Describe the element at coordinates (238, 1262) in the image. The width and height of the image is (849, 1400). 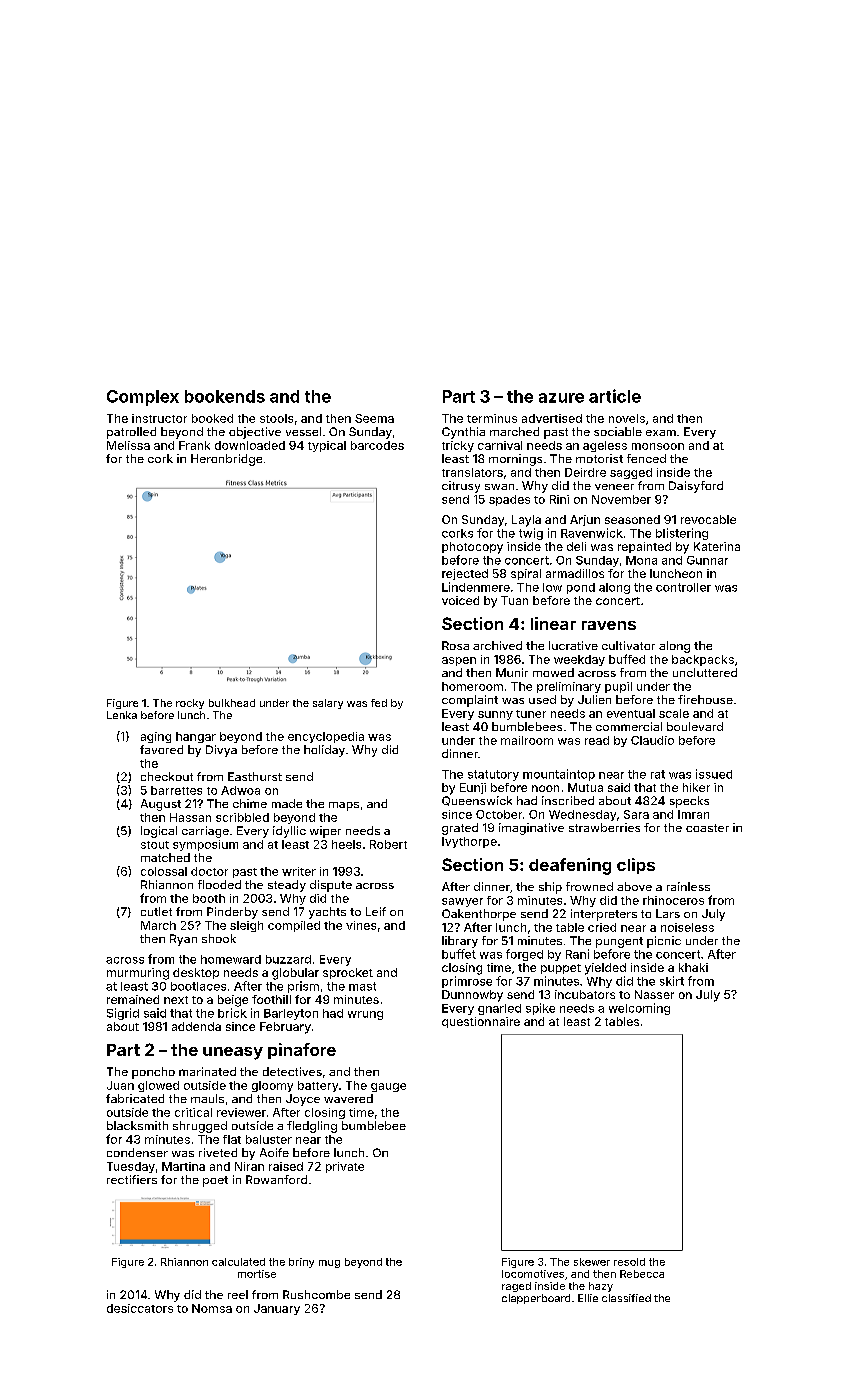
I see `calculated` at that location.
